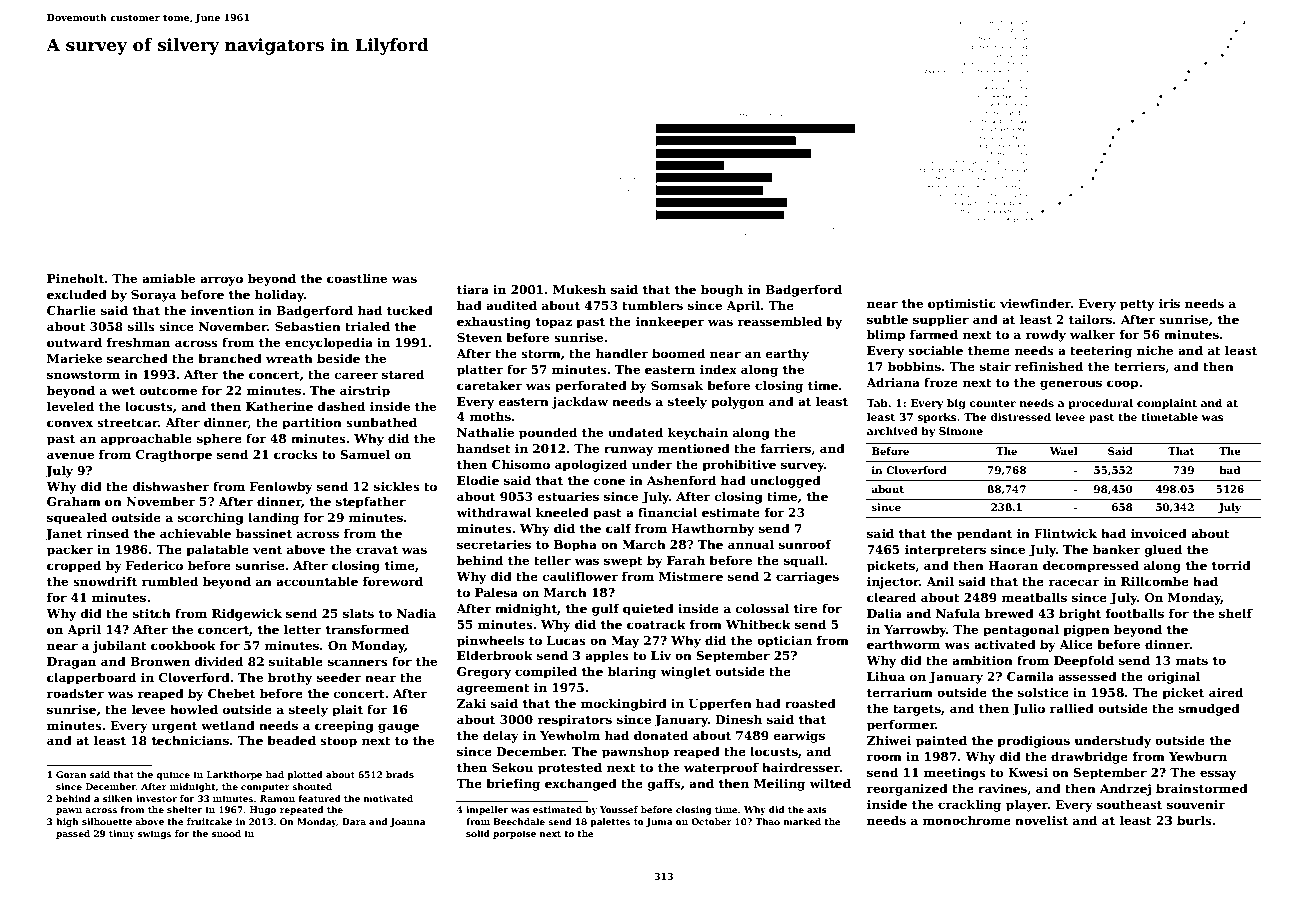  I want to click on bough, so click(722, 290).
